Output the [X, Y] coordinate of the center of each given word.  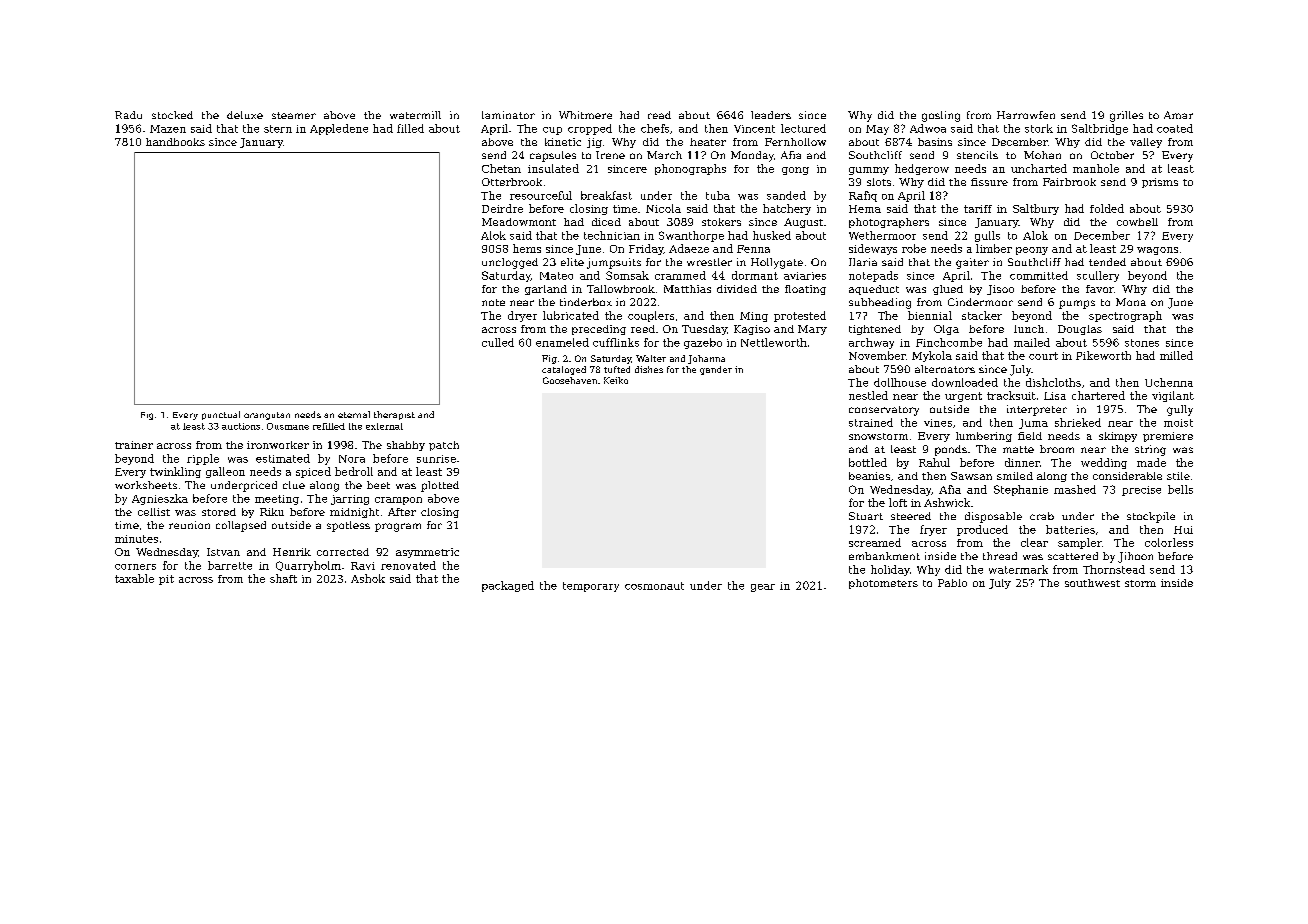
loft [898, 502]
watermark [1018, 569]
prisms [1160, 183]
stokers [721, 222]
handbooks [175, 142]
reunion [189, 525]
